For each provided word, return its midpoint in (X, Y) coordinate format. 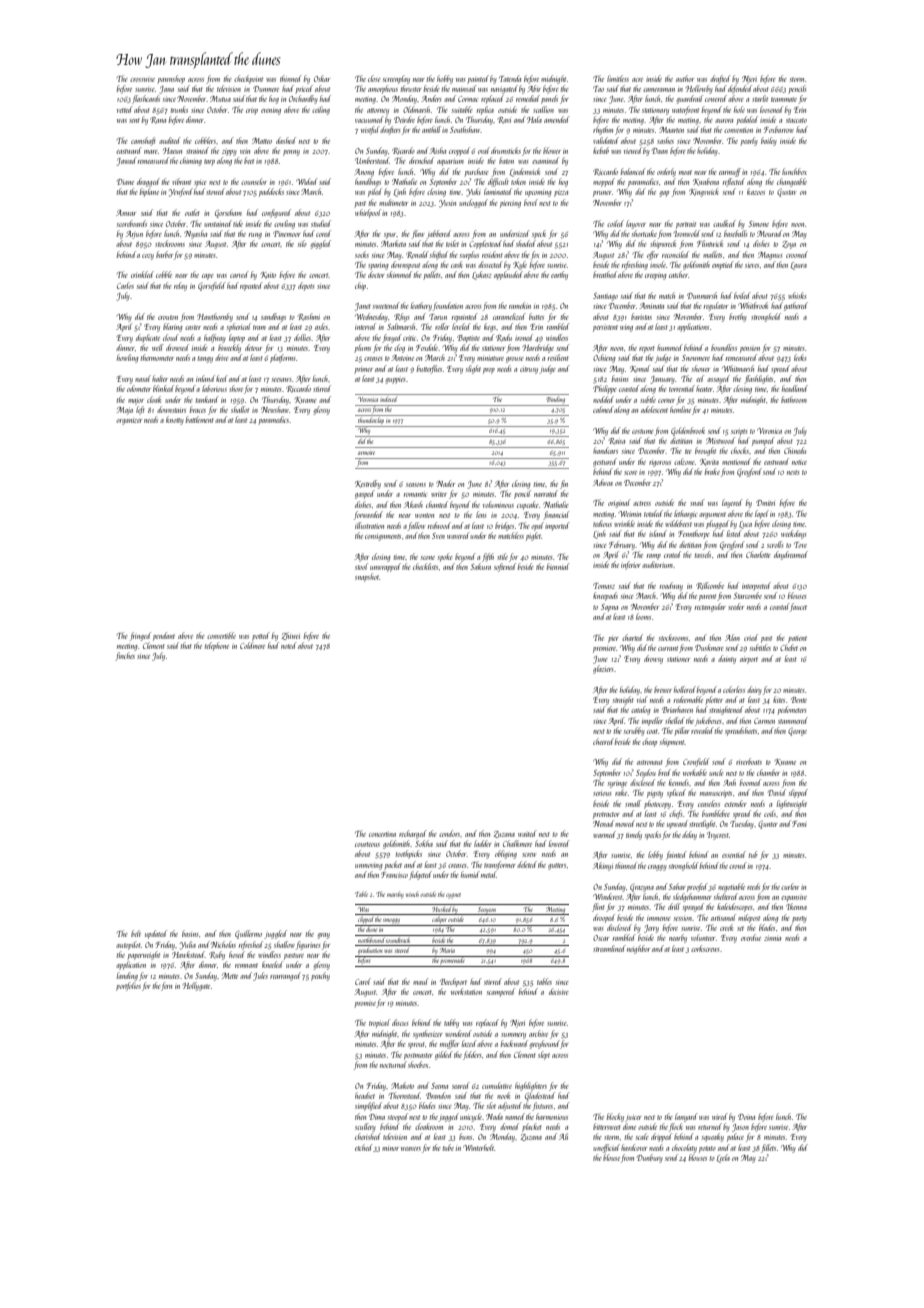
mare (151, 152)
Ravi (504, 120)
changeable (792, 182)
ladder (483, 843)
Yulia (188, 945)
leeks (800, 357)
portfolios (128, 986)
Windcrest (608, 896)
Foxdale (427, 347)
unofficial (606, 1148)
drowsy (653, 659)
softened (505, 567)
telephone (217, 646)
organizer (129, 422)
